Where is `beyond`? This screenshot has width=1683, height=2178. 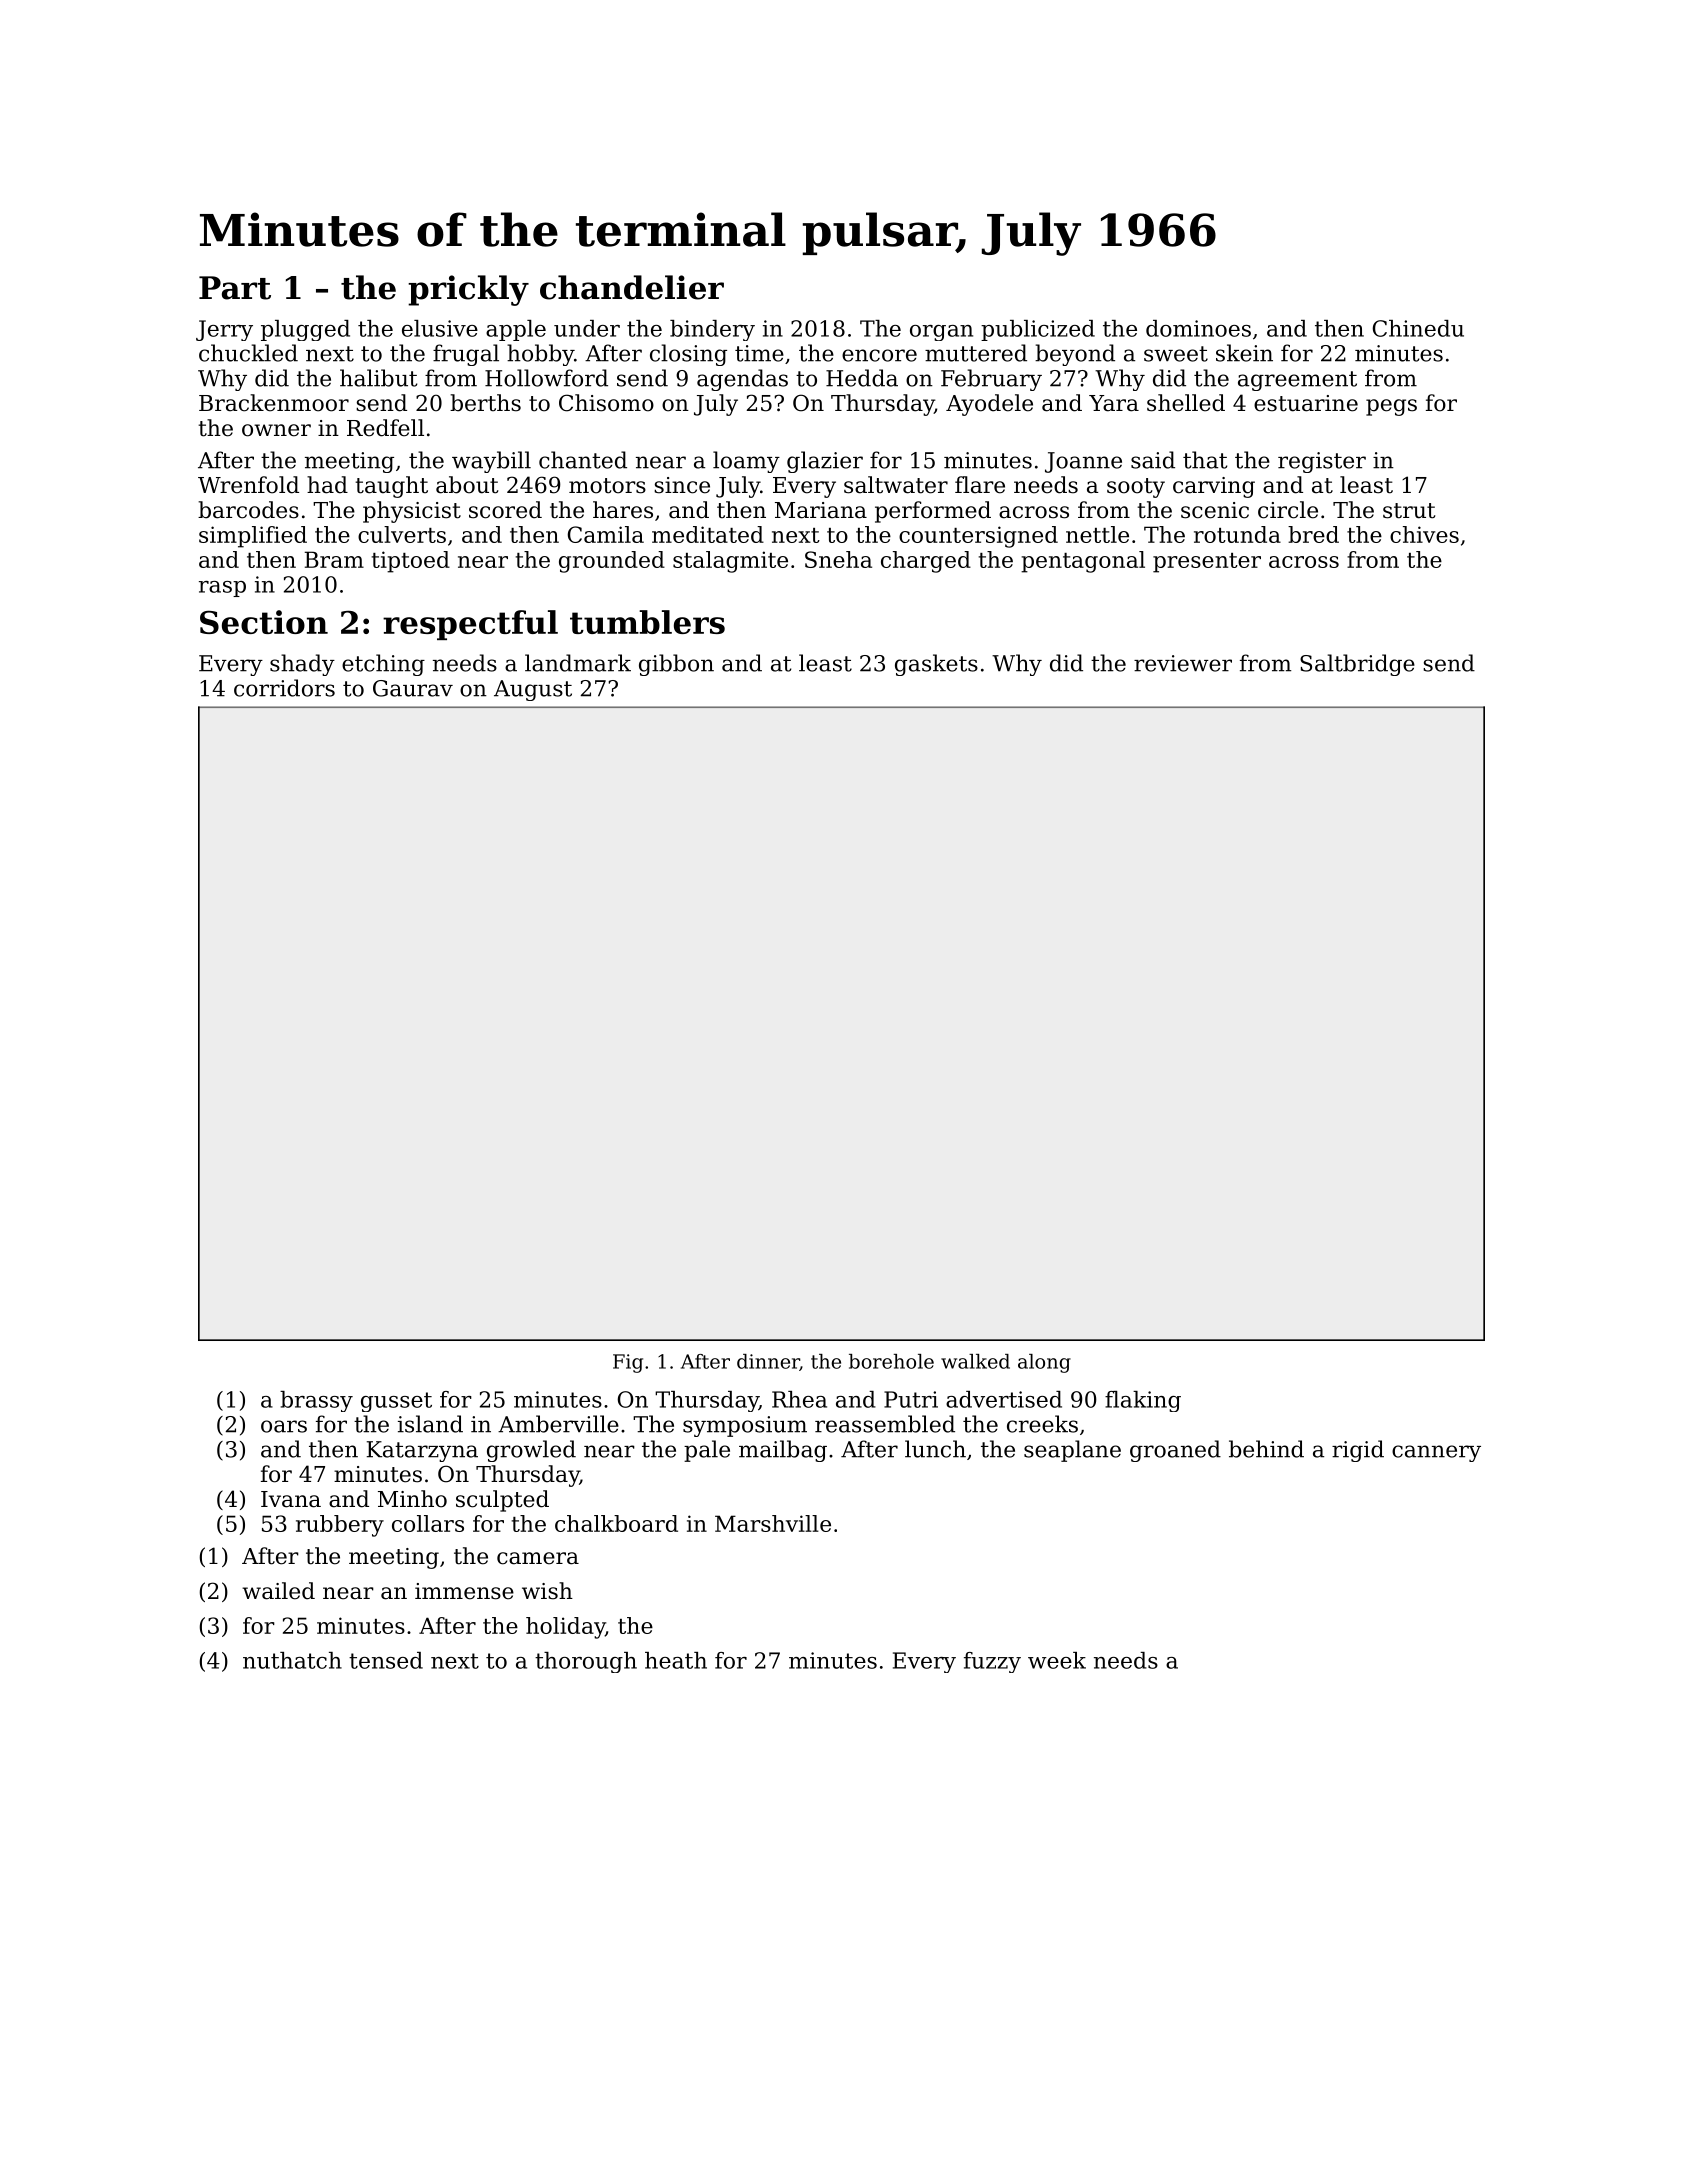 beyond is located at coordinates (1075, 355).
